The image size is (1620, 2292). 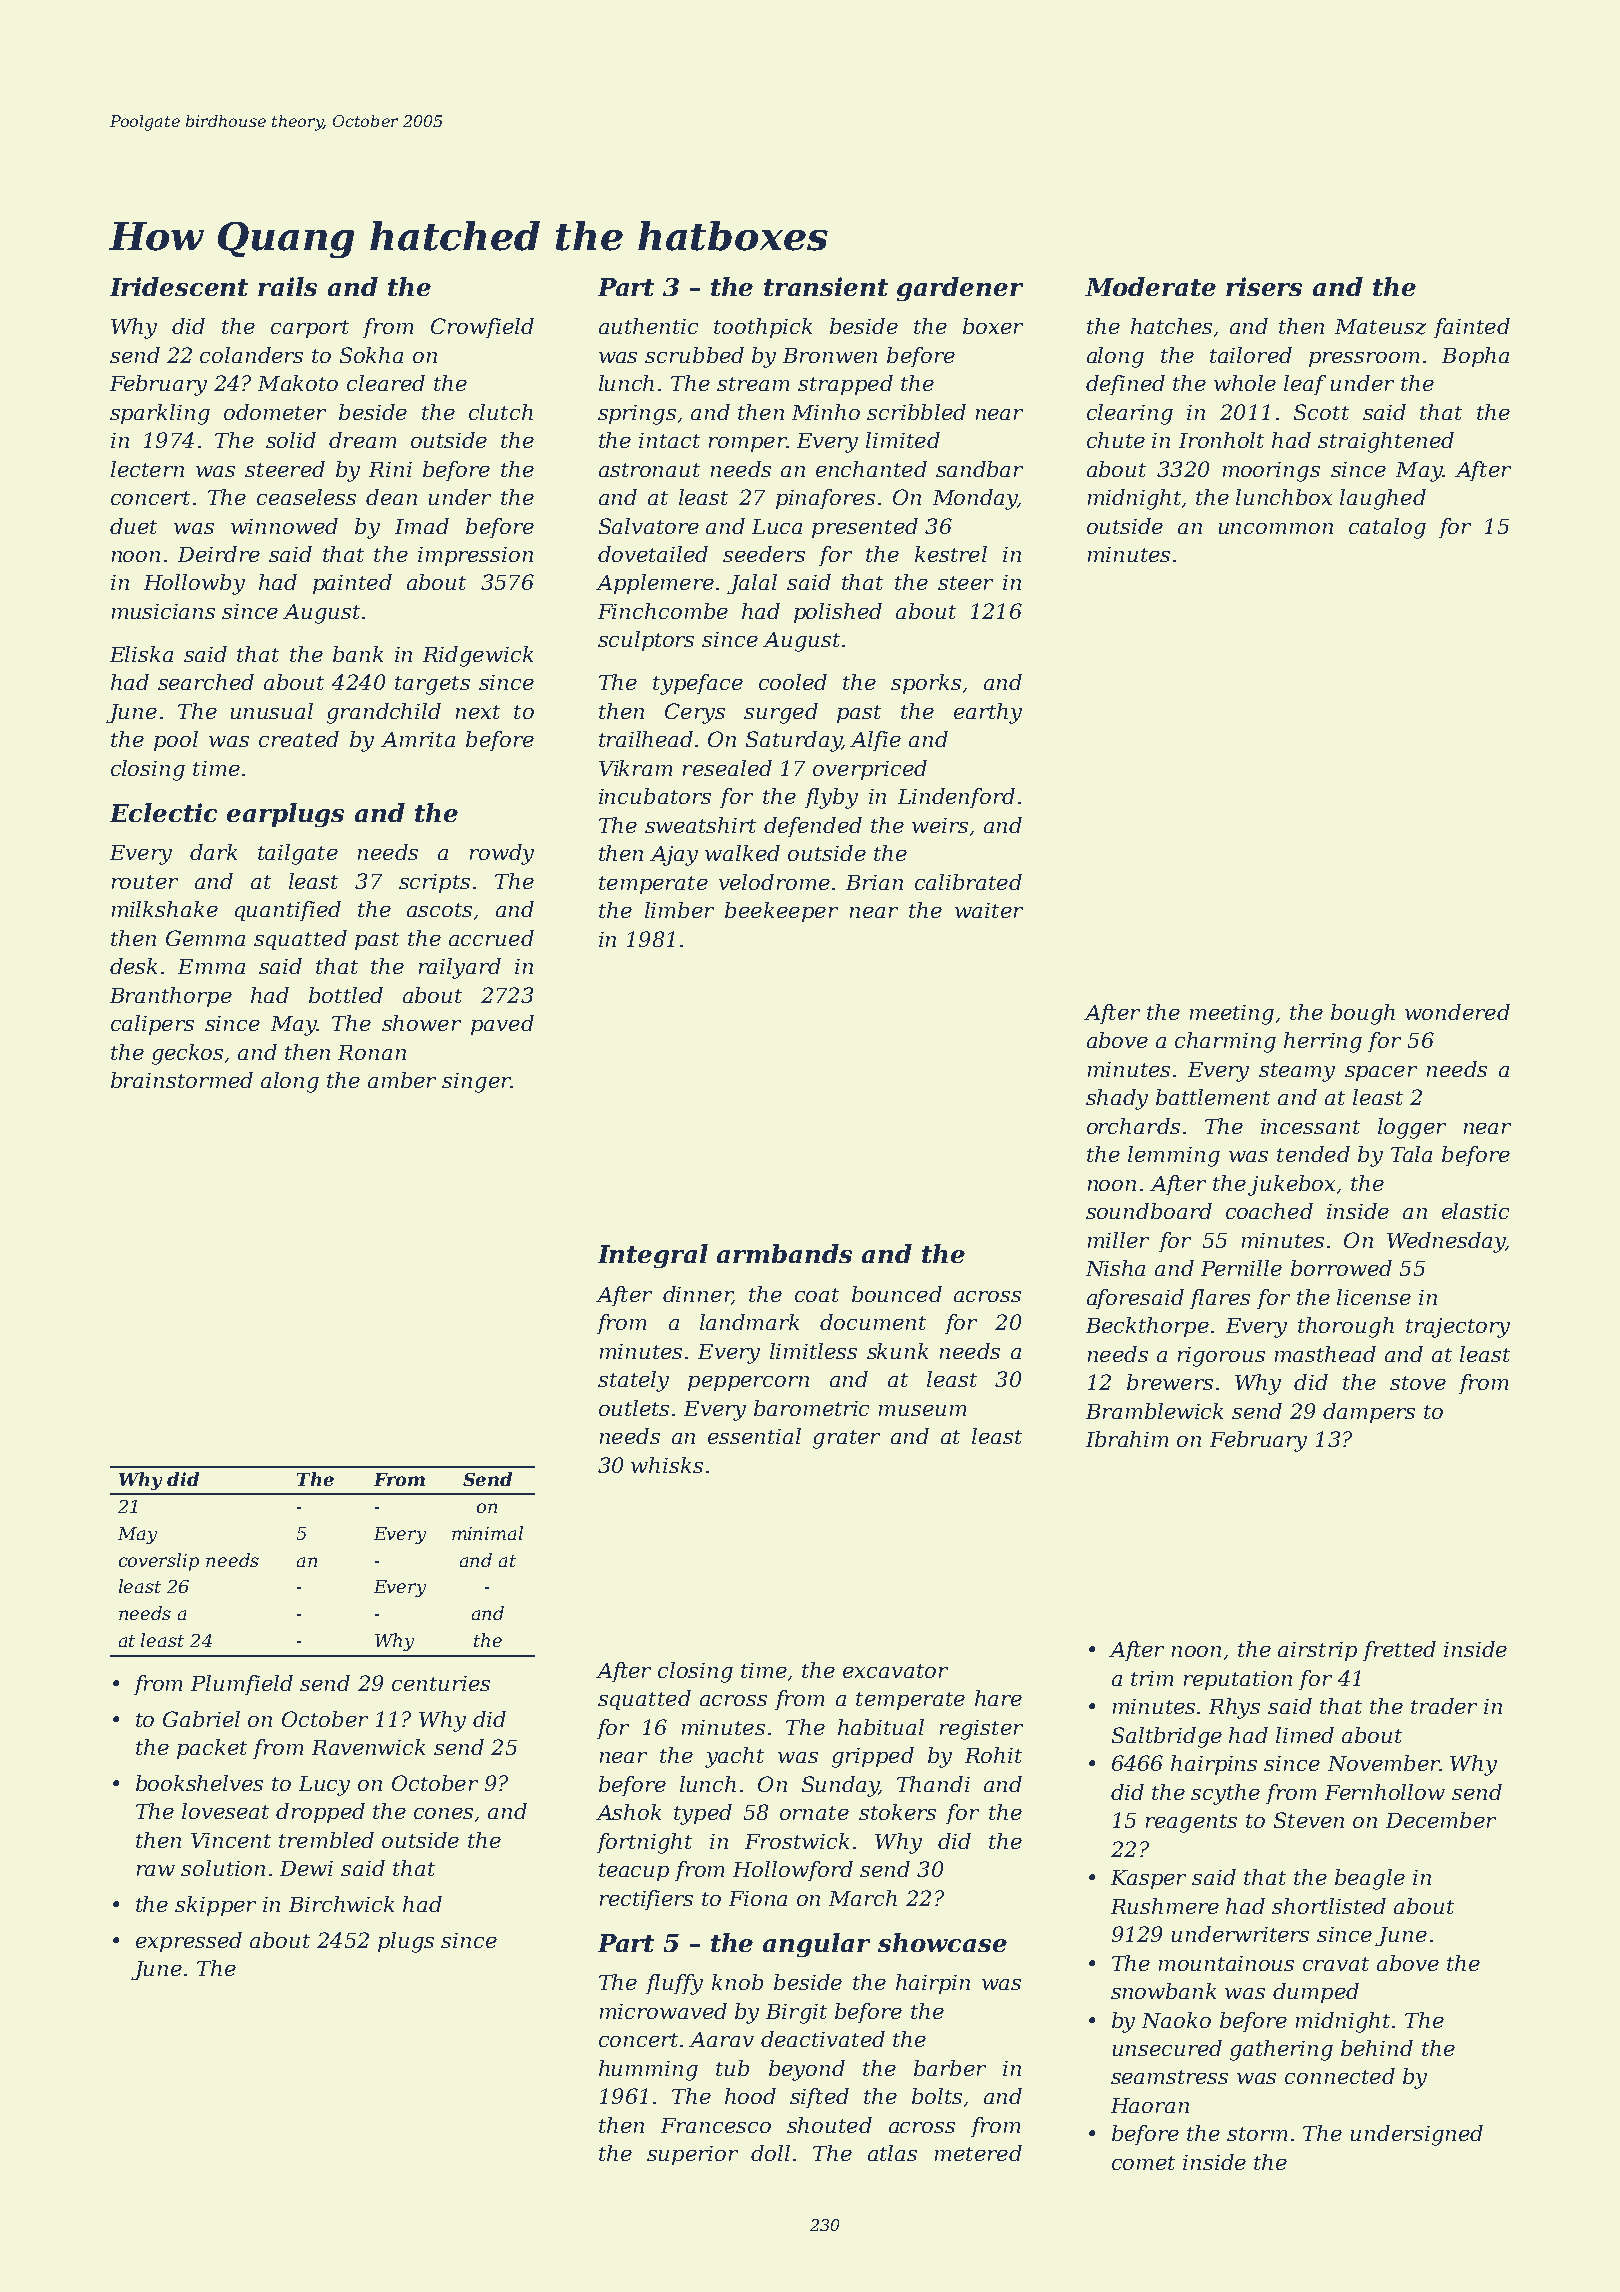 I want to click on stately, so click(x=633, y=1381).
